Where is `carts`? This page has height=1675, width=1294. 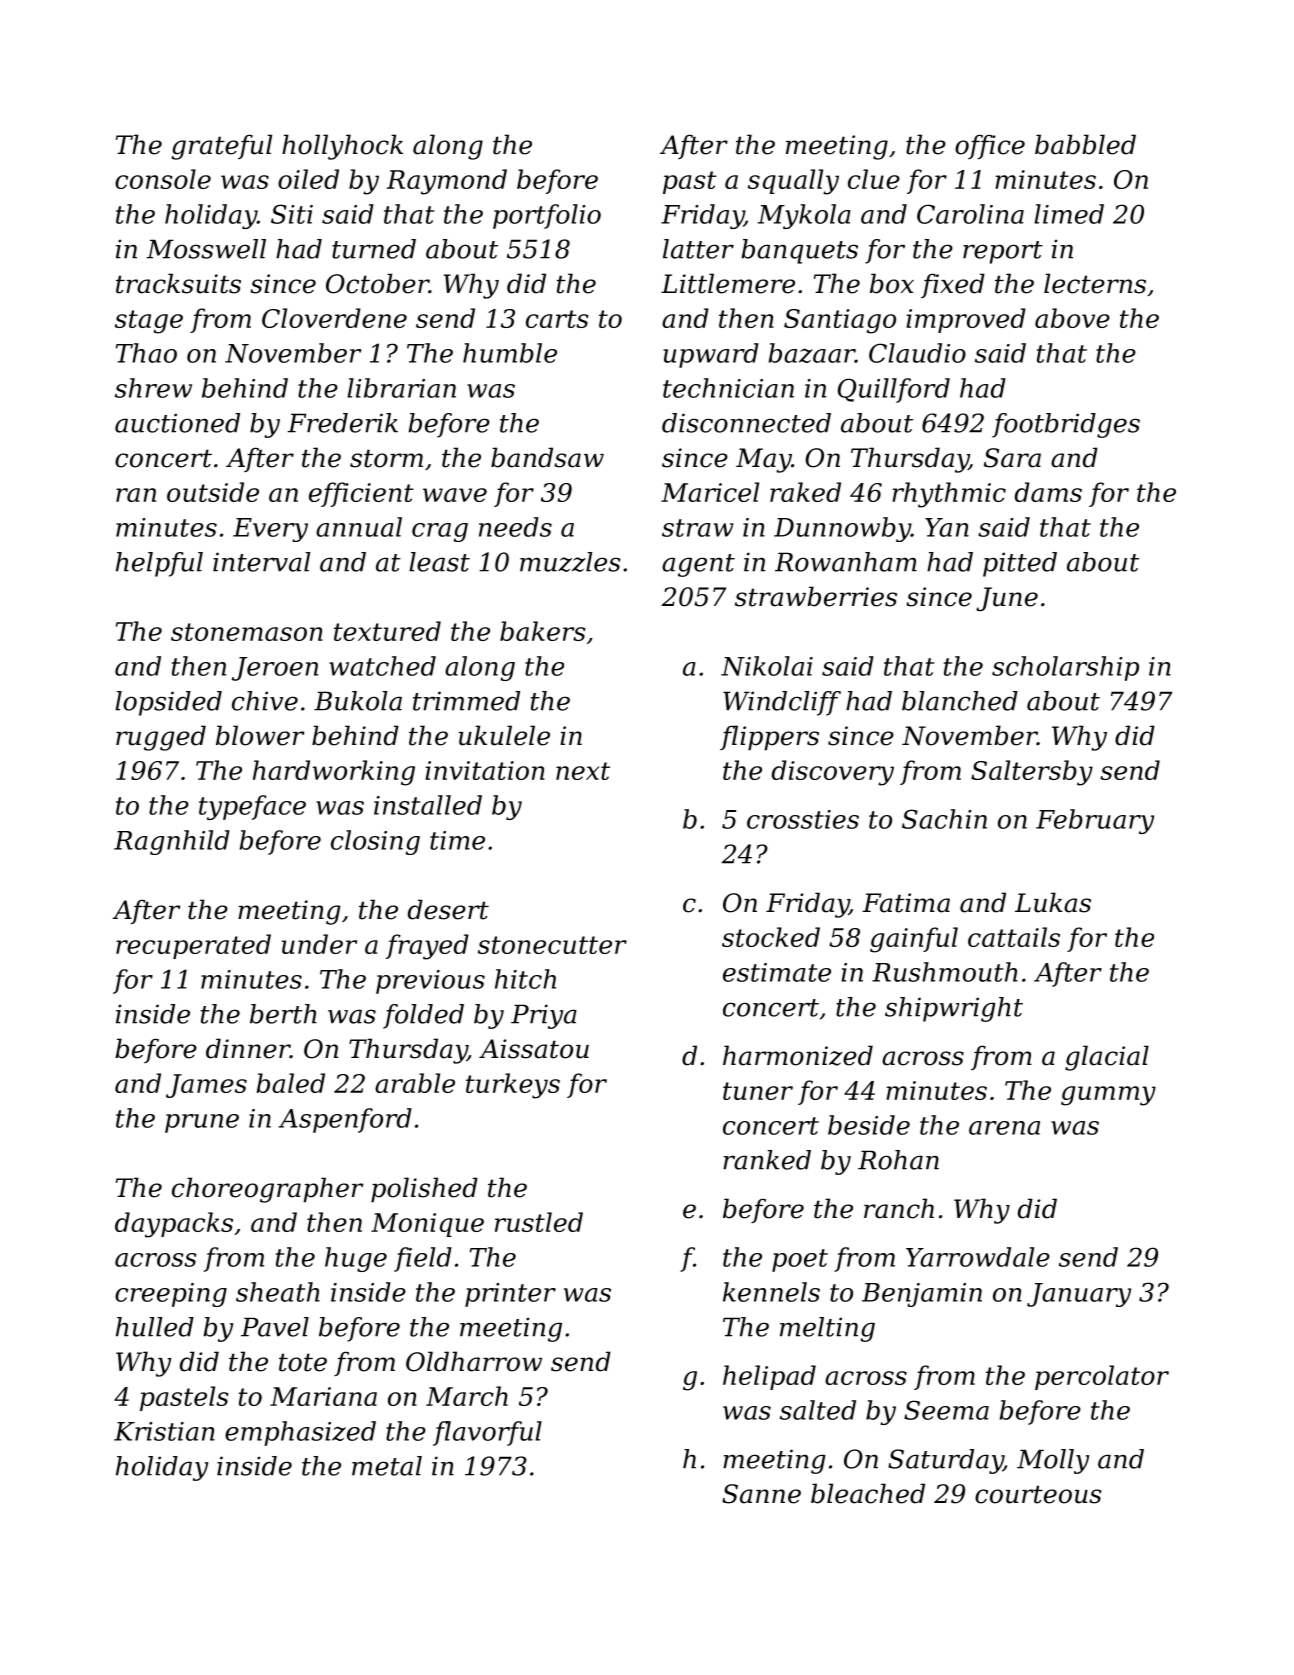
carts is located at coordinates (557, 319).
